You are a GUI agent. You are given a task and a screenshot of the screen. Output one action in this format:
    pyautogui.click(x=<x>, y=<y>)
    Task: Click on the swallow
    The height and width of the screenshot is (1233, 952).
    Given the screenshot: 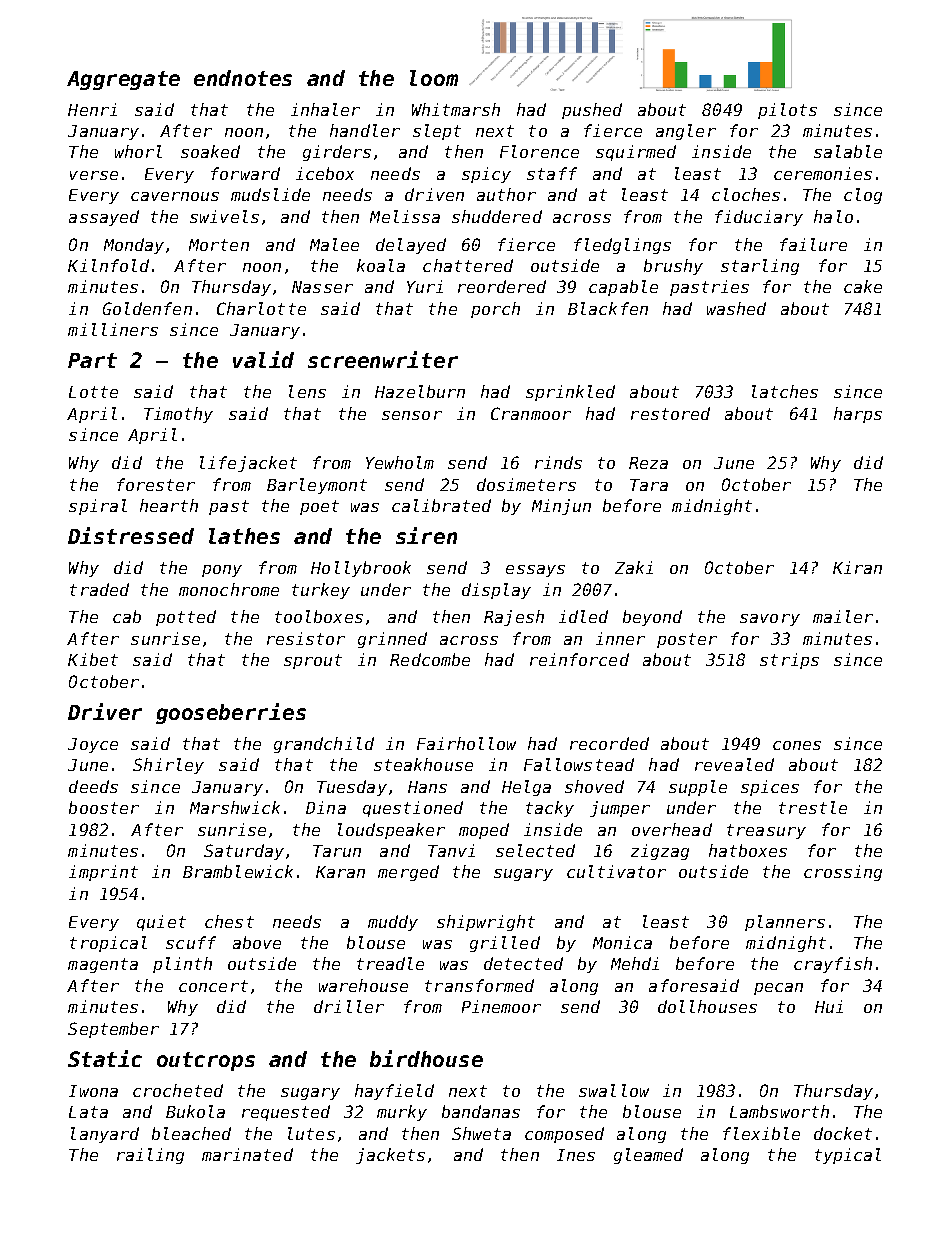 What is the action you would take?
    pyautogui.click(x=614, y=1090)
